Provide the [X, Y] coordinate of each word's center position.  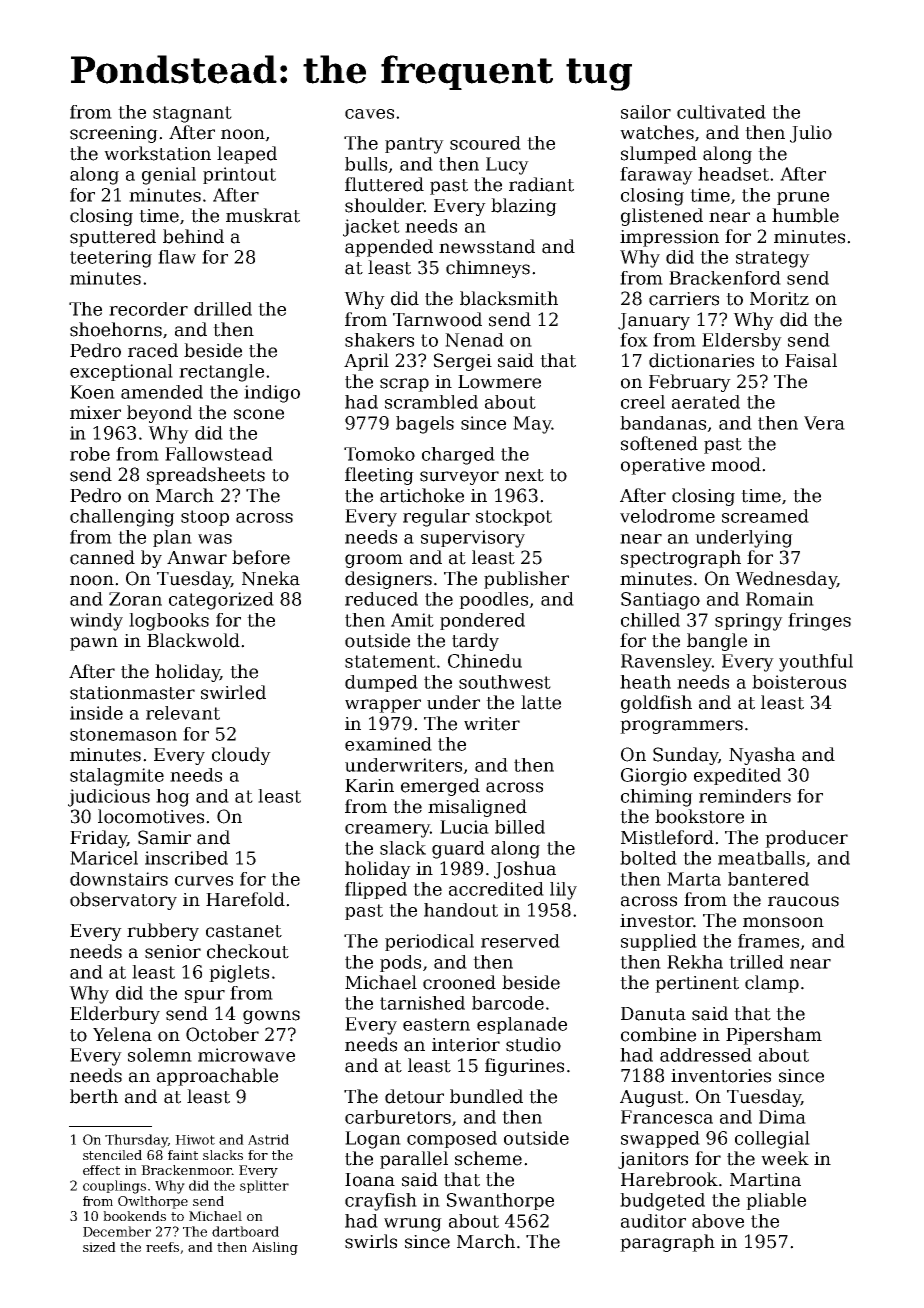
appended [389, 248]
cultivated [721, 112]
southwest [505, 682]
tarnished [422, 1003]
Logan [373, 1140]
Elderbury [115, 1015]
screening [114, 134]
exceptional [121, 372]
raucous [803, 901]
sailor [646, 112]
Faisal [811, 360]
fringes [819, 622]
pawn [94, 644]
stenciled [112, 1155]
